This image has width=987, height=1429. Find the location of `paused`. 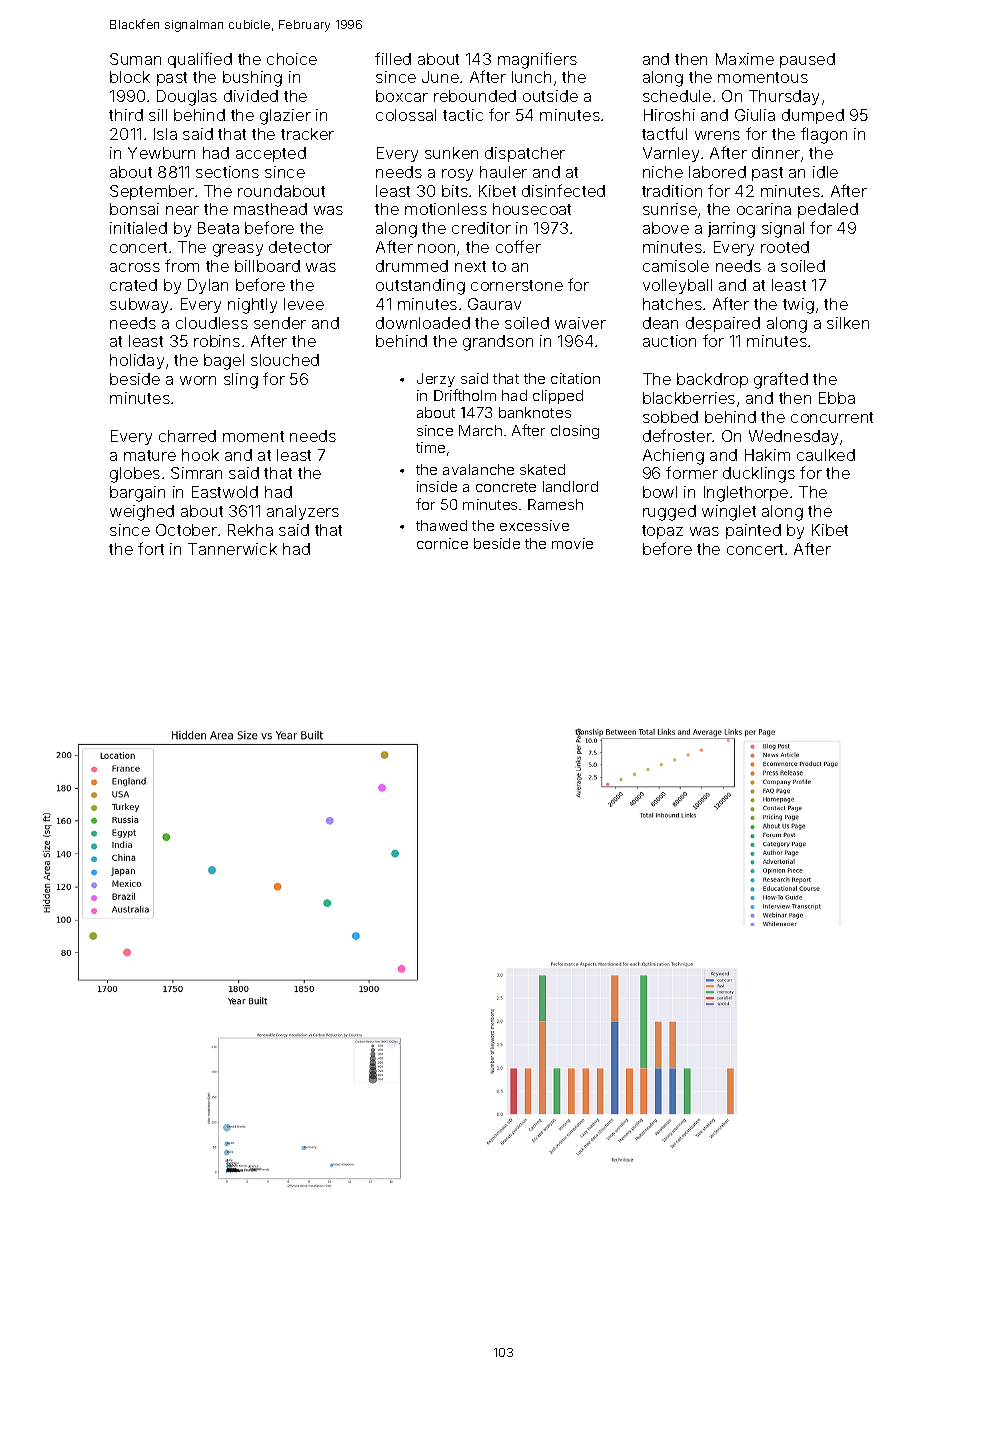

paused is located at coordinates (807, 60).
